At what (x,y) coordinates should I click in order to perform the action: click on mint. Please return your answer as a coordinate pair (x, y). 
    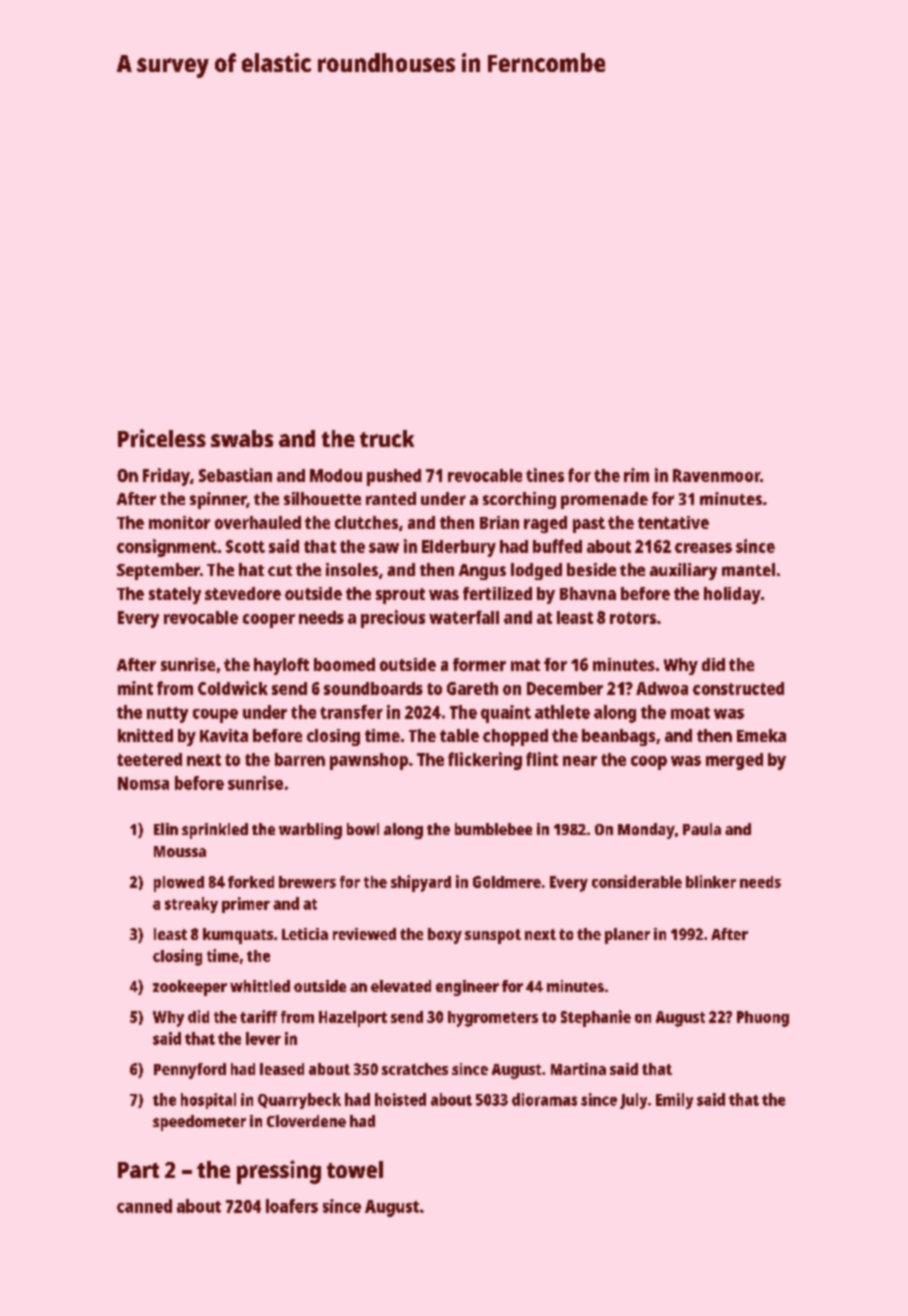
    Looking at the image, I should click on (135, 688).
